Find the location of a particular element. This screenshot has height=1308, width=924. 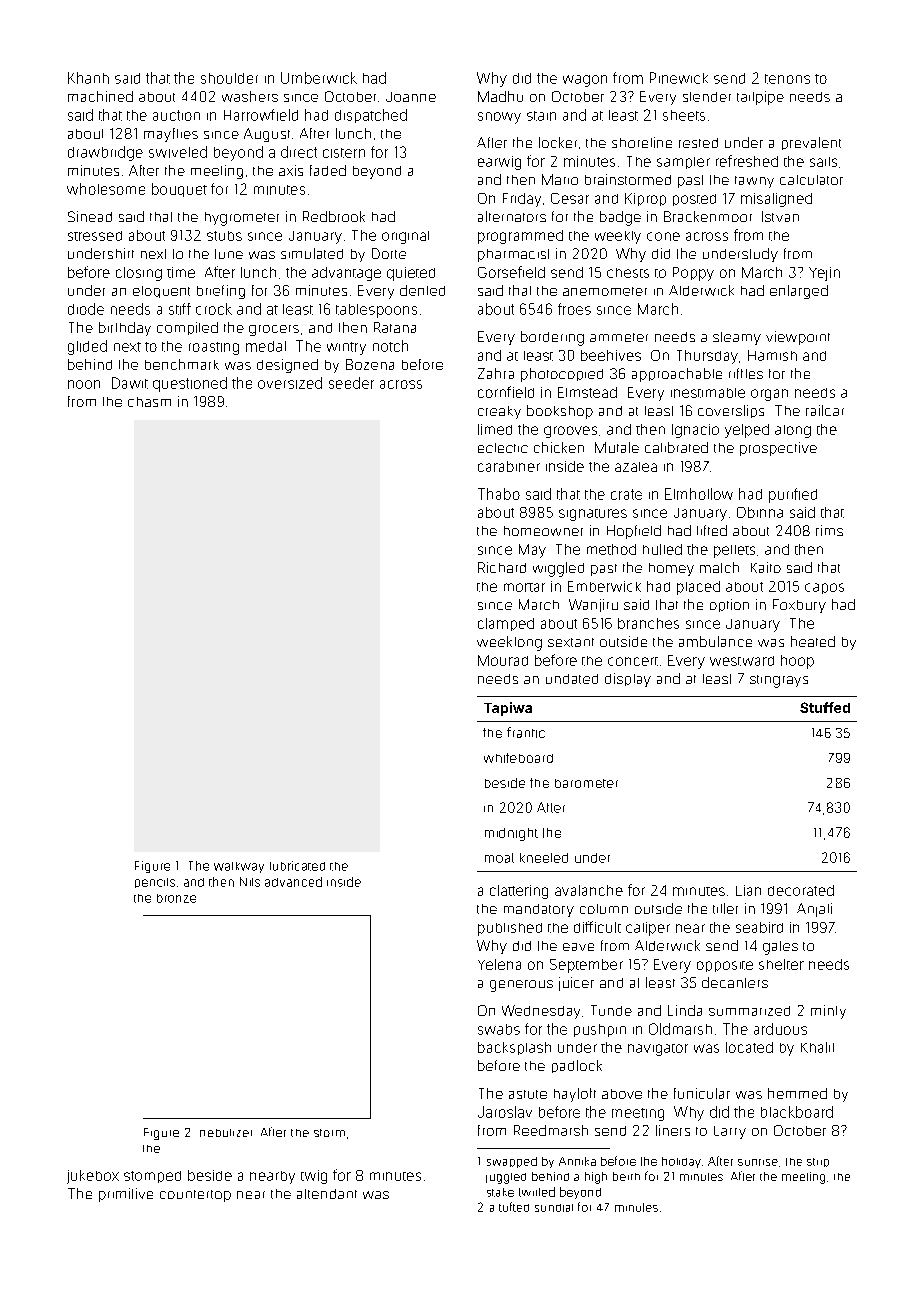

noon is located at coordinates (84, 384).
